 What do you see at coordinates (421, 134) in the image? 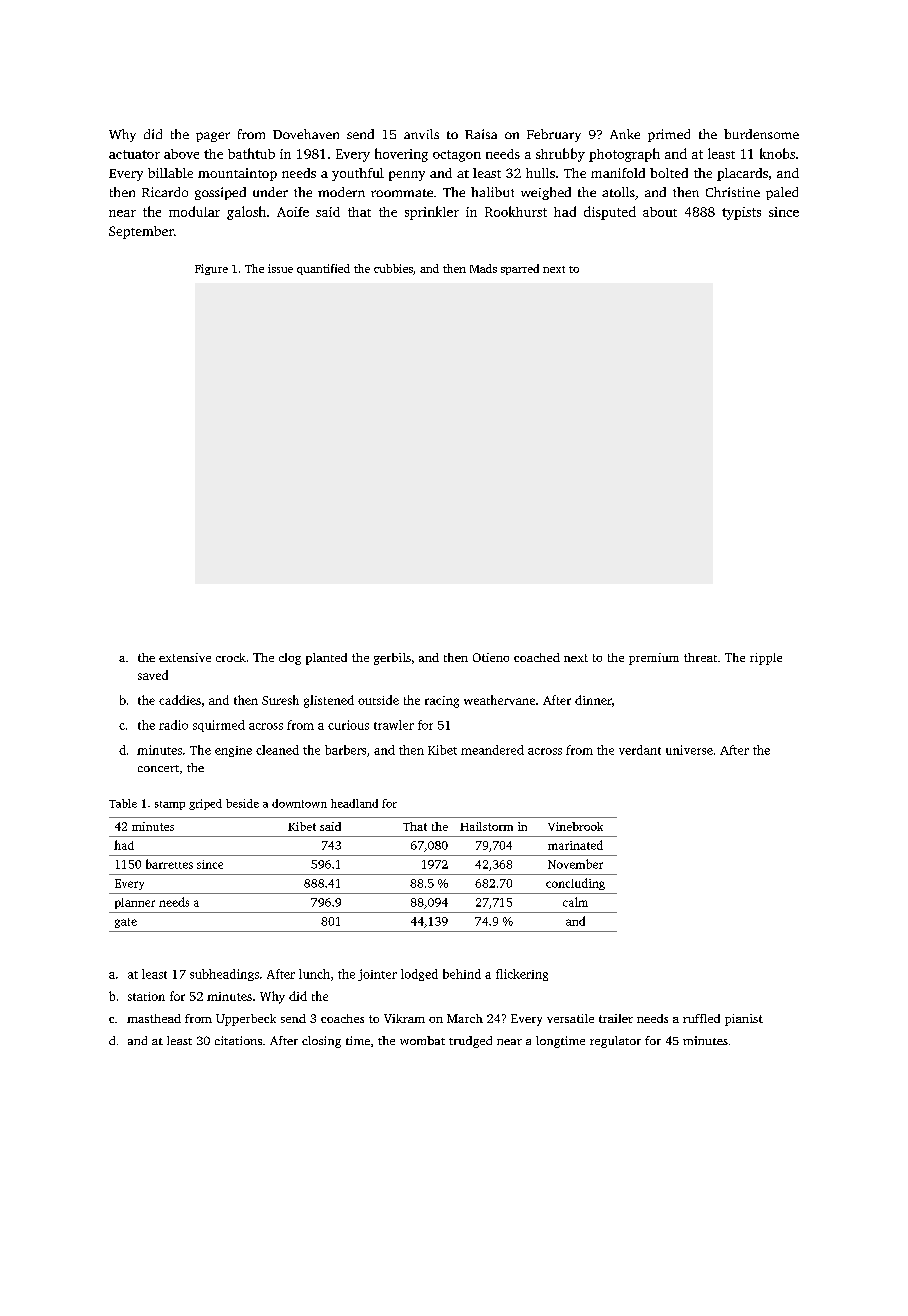
I see `anvils` at bounding box center [421, 134].
